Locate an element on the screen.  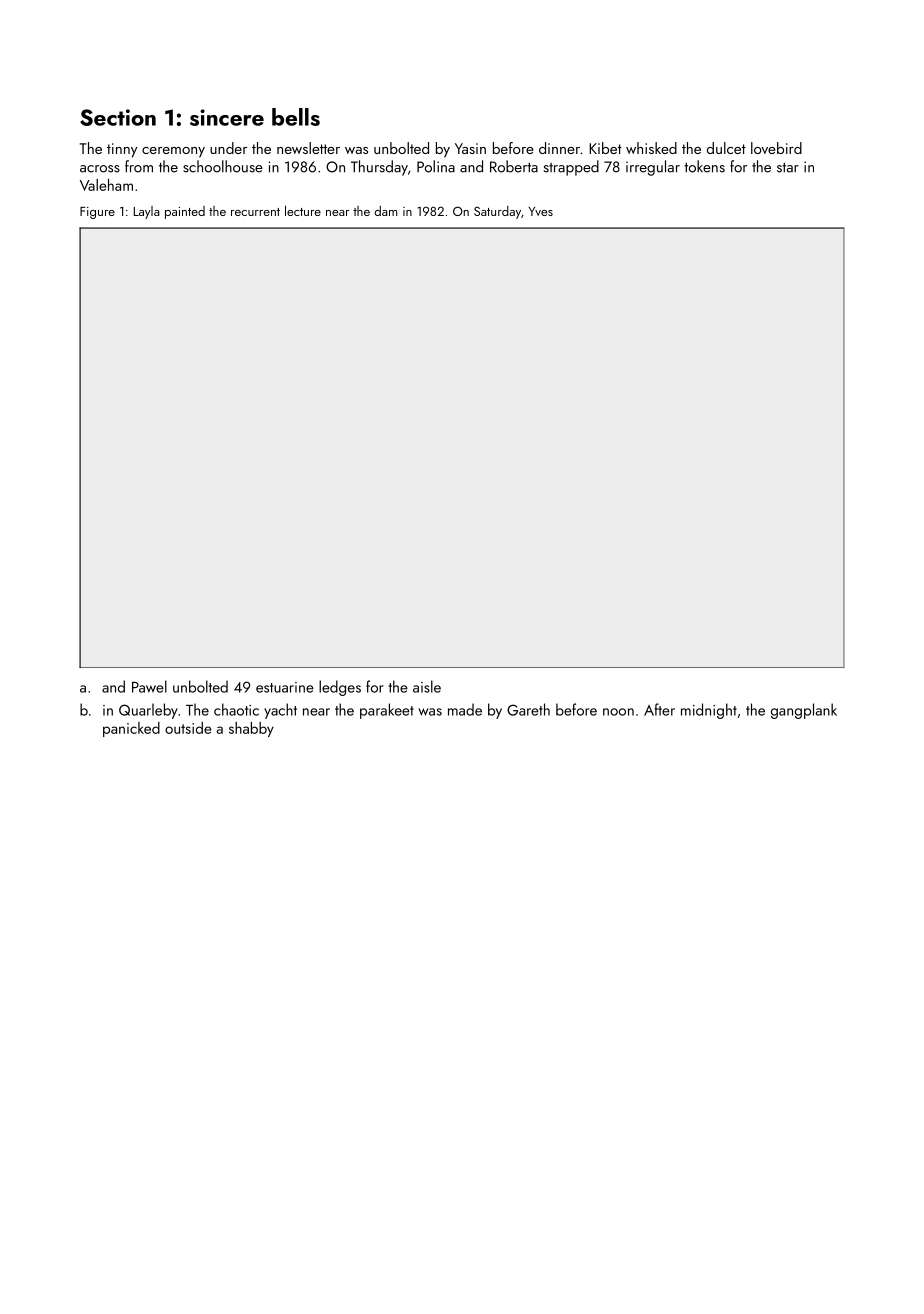
aisle is located at coordinates (427, 686).
